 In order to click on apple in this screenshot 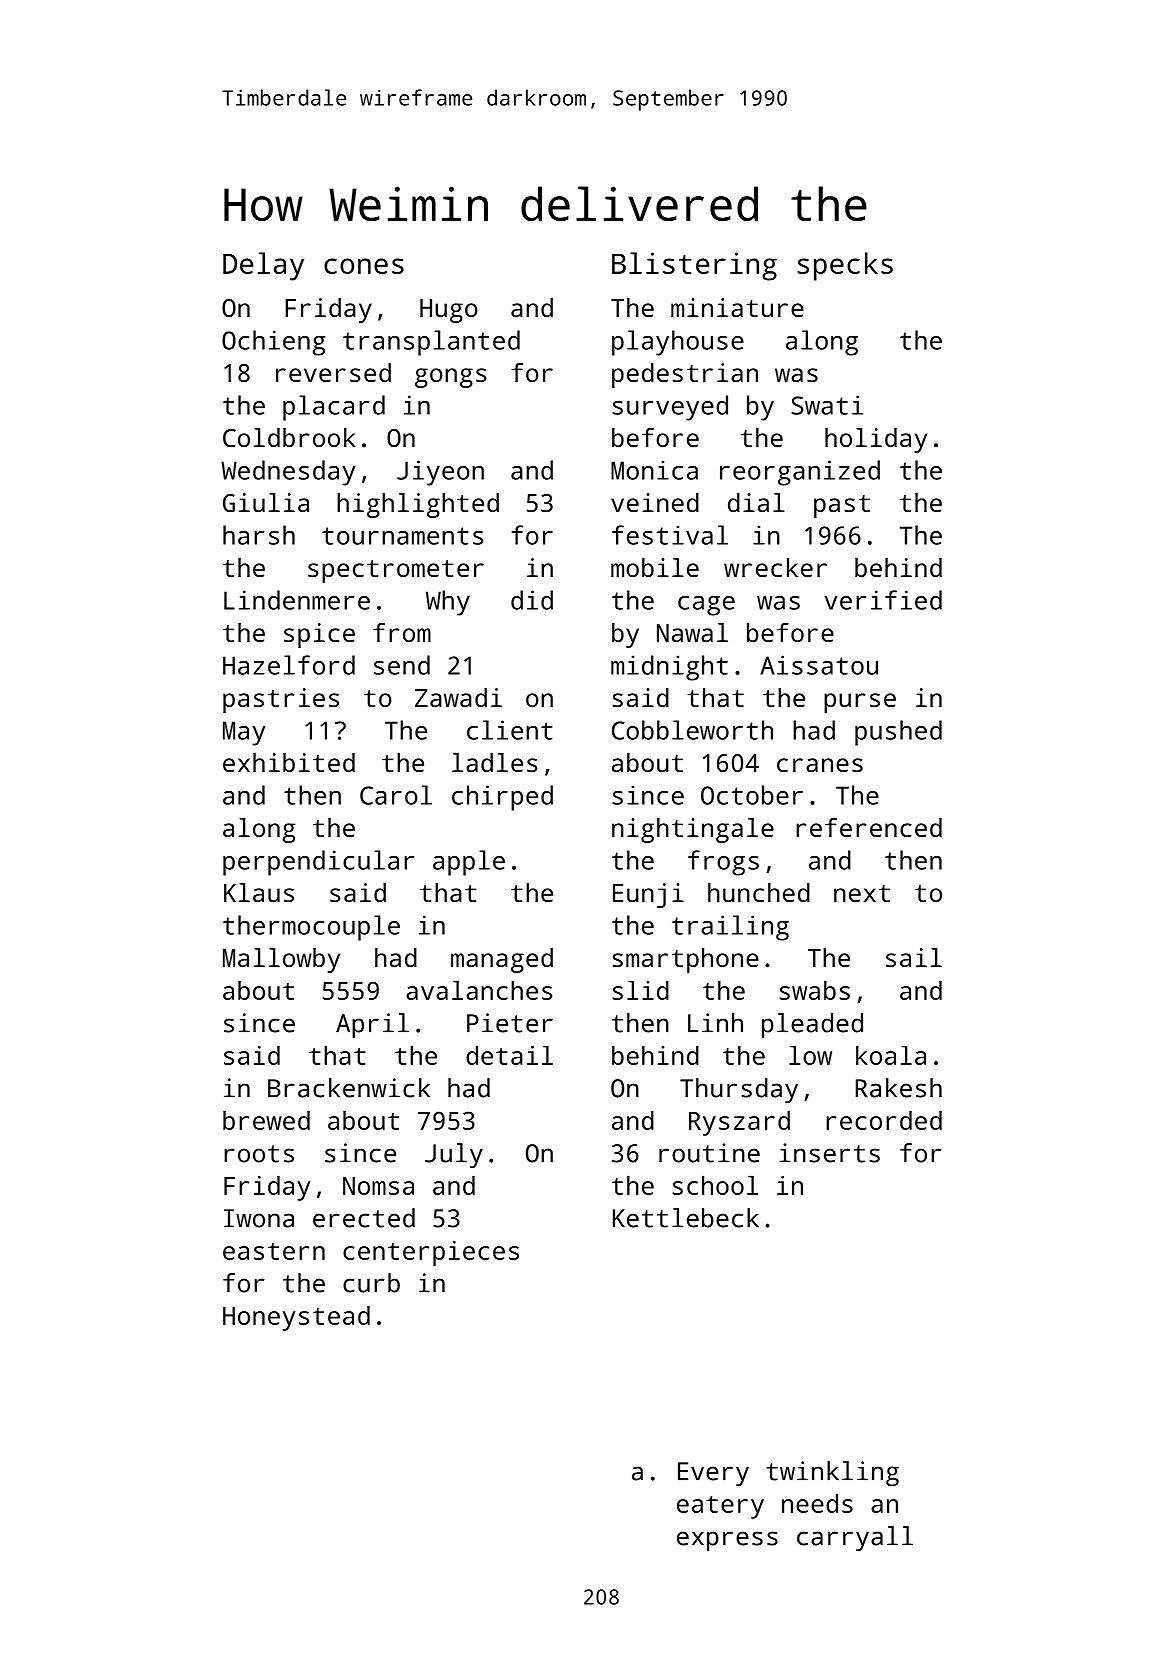, I will do `click(469, 863)`.
